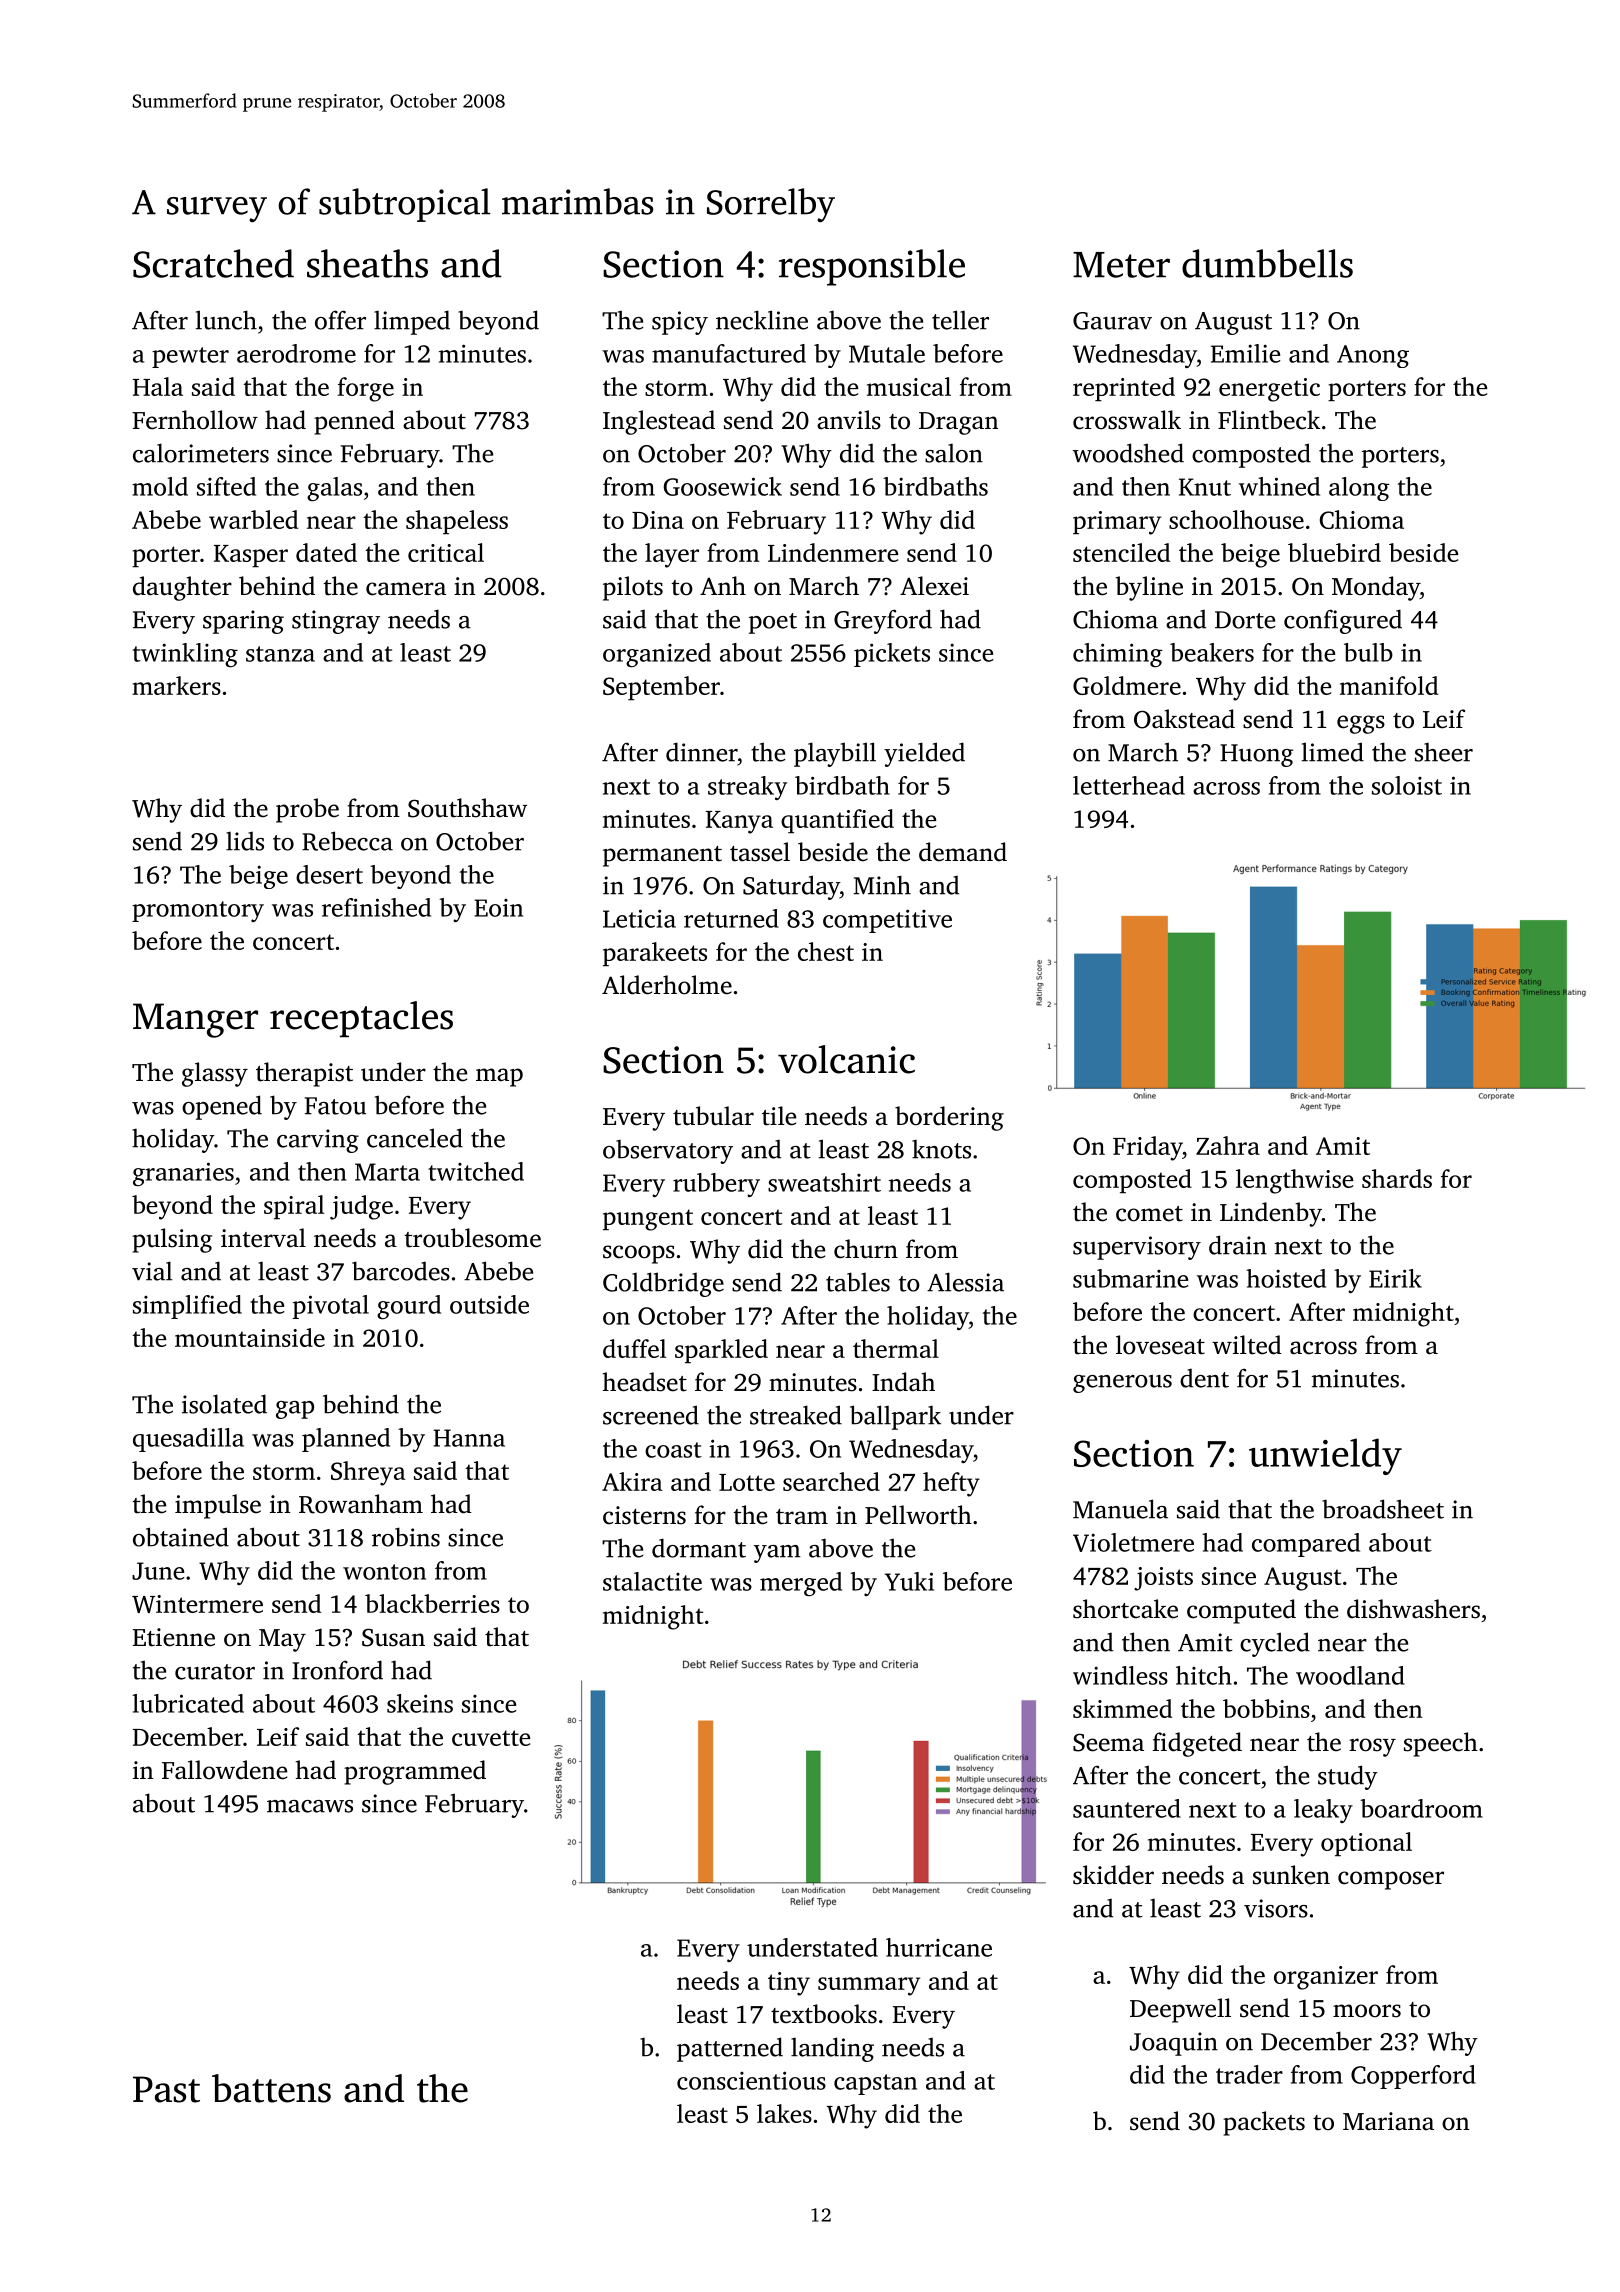  What do you see at coordinates (849, 420) in the screenshot?
I see `anvils` at bounding box center [849, 420].
